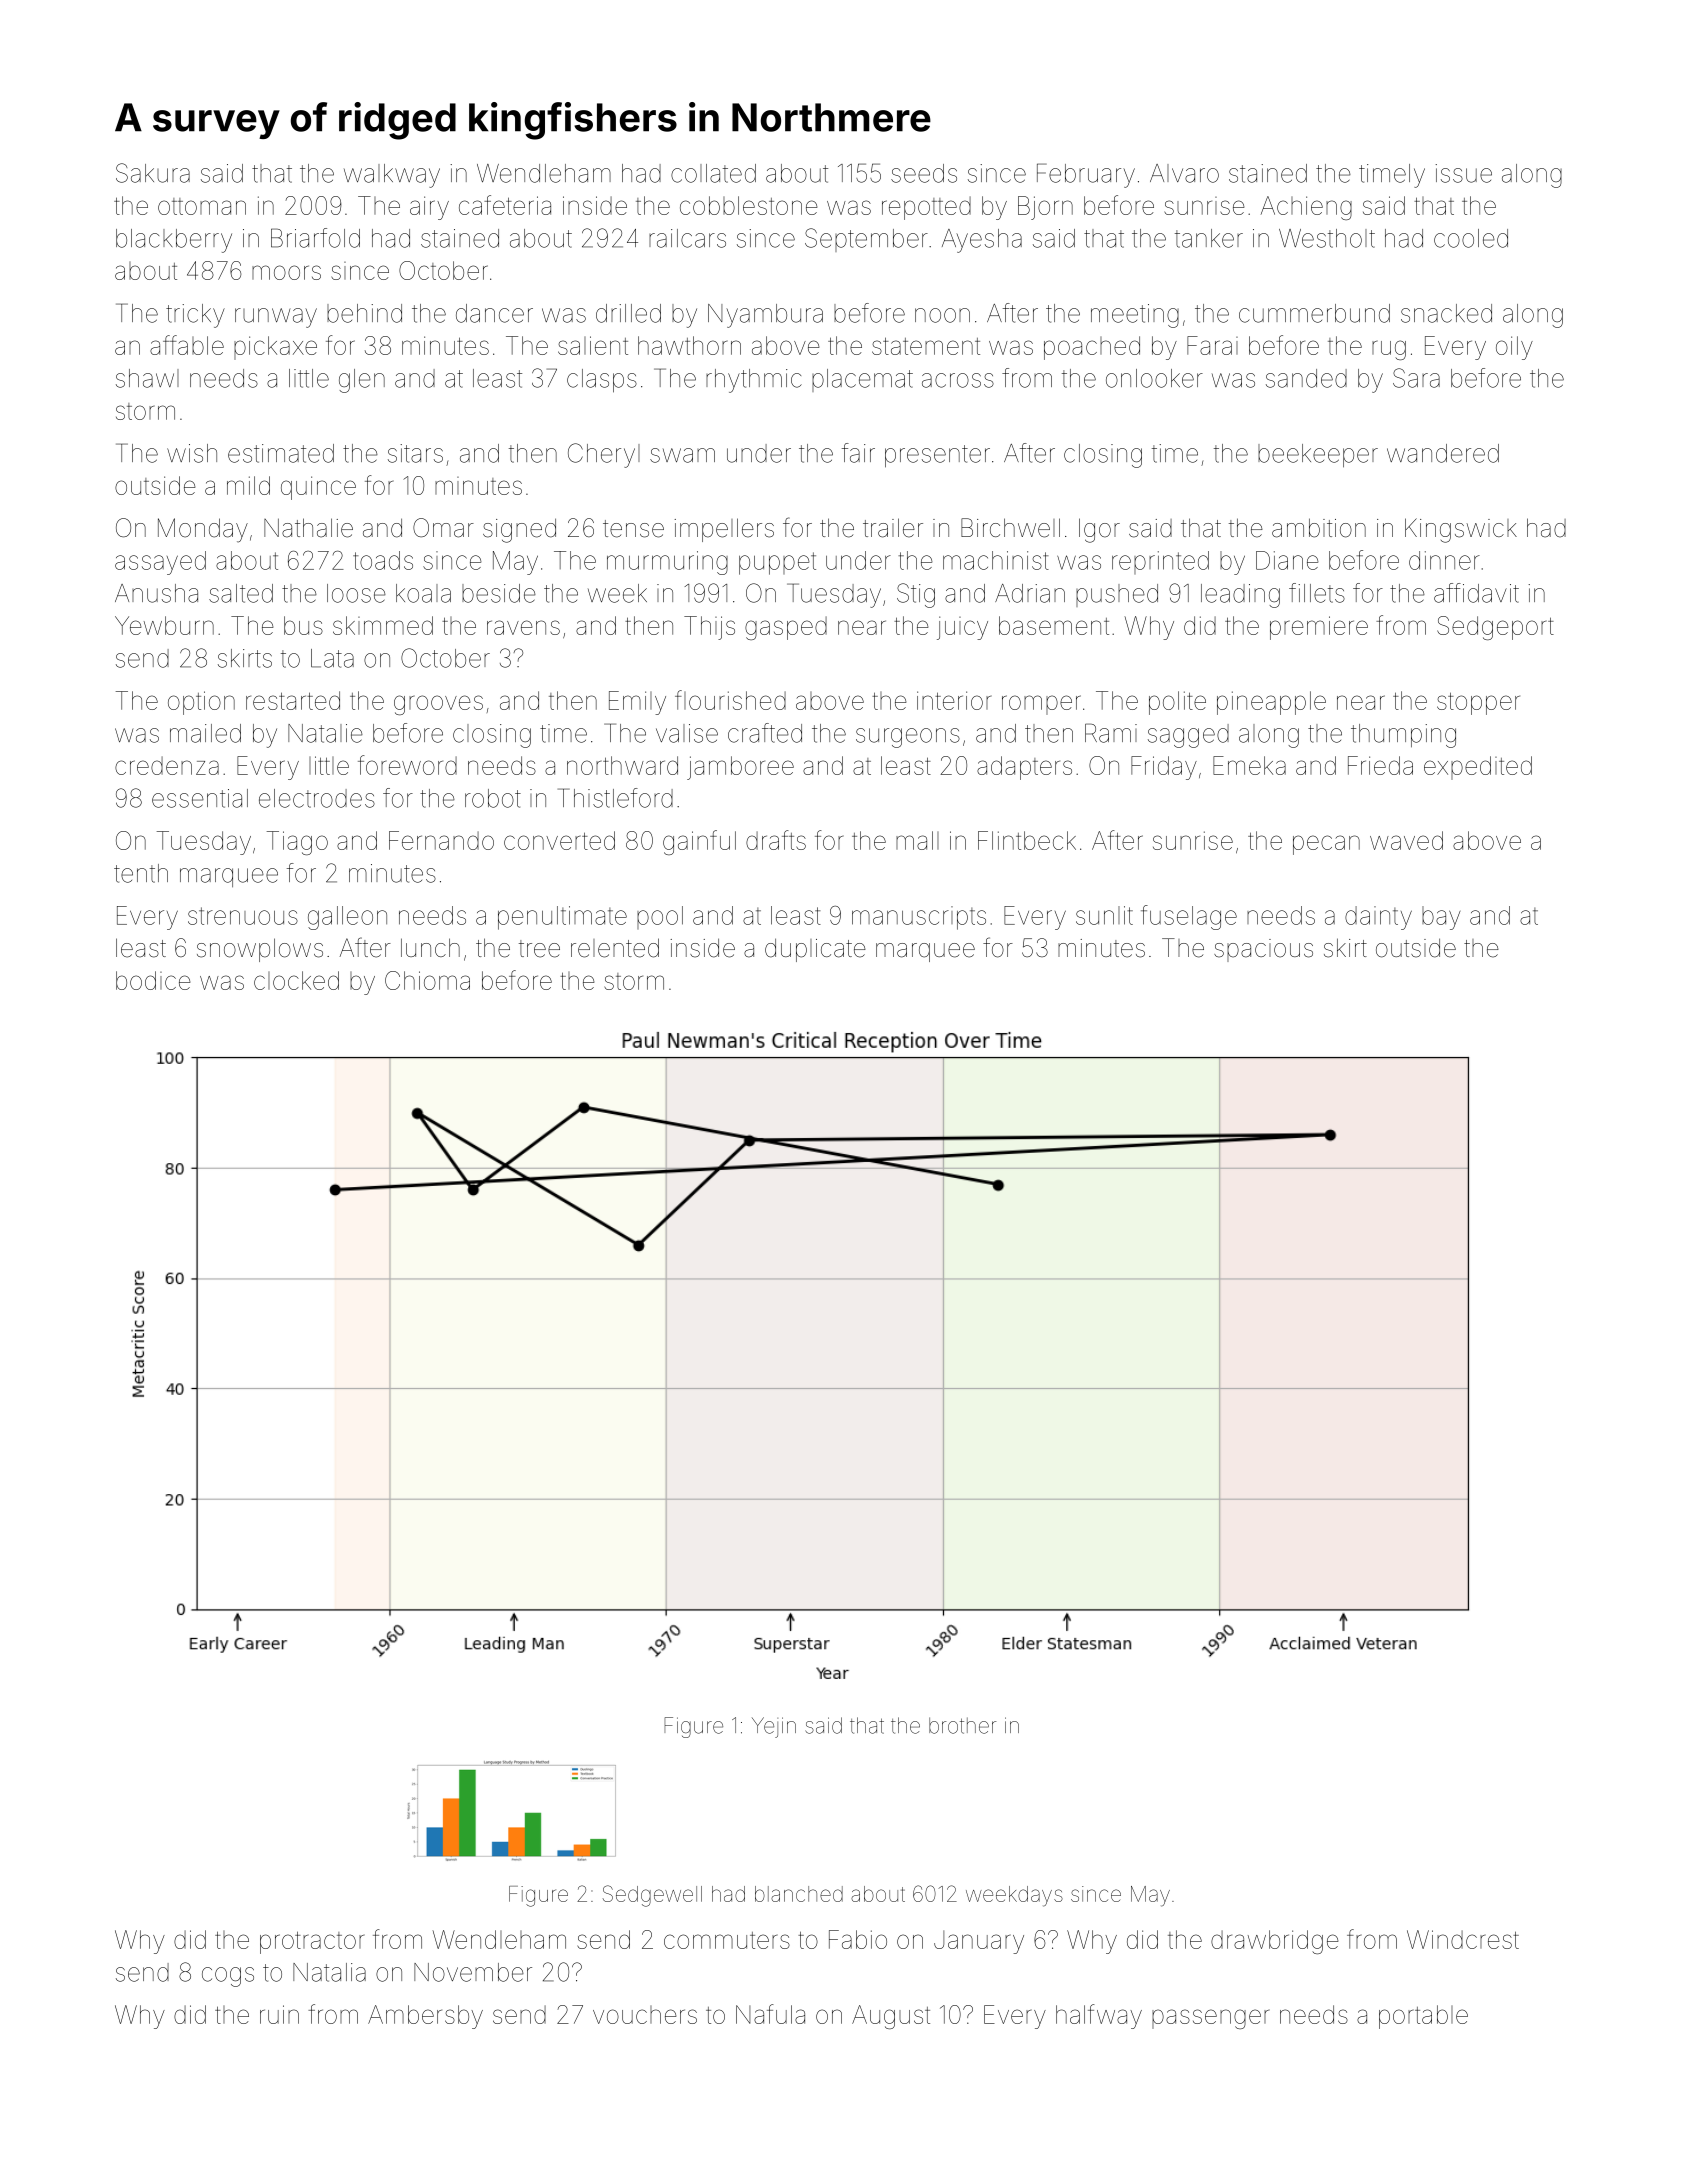 The width and height of the screenshot is (1683, 2178). I want to click on relented, so click(615, 948).
